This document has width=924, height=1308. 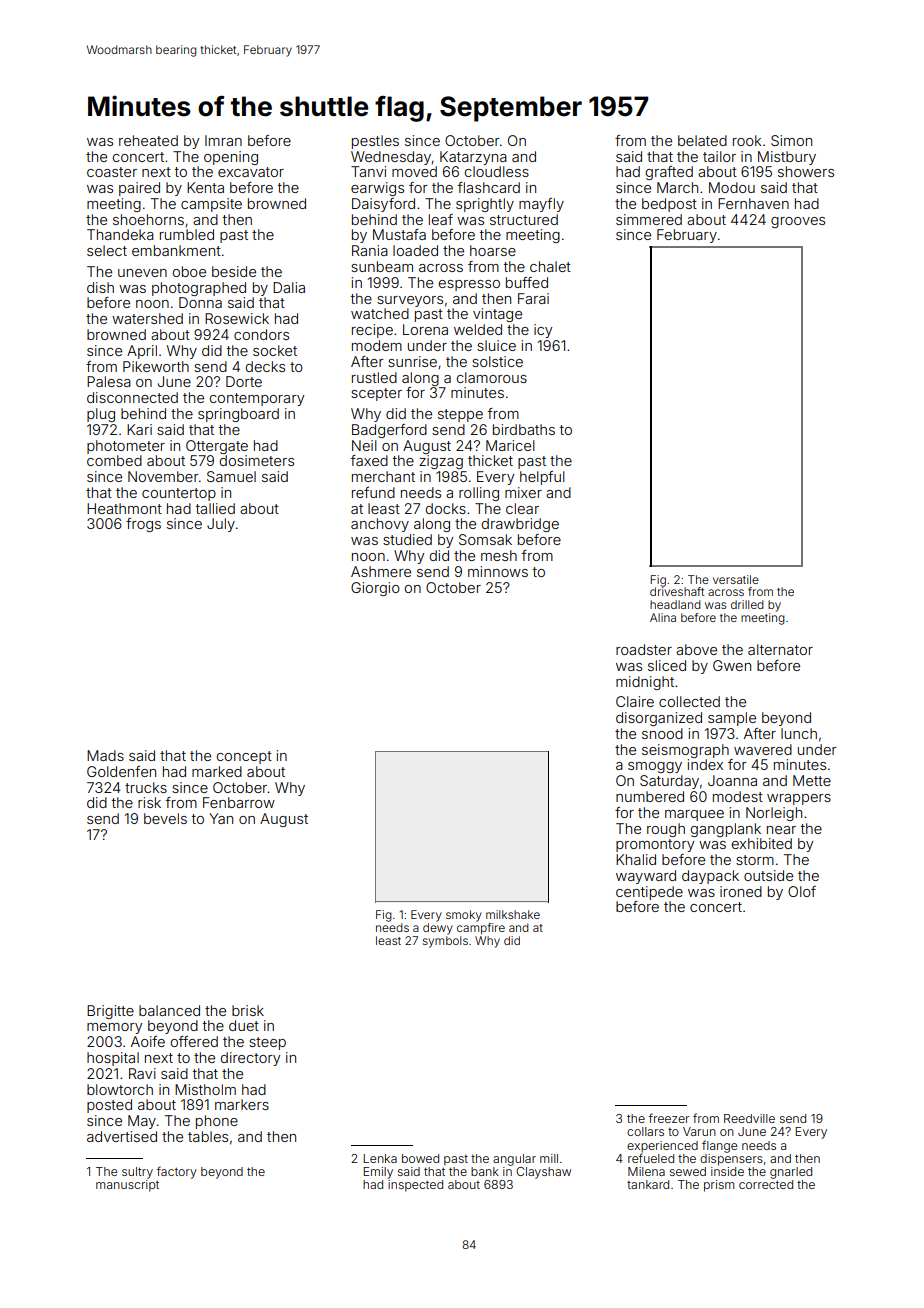 I want to click on Katarzyna, so click(x=473, y=158).
